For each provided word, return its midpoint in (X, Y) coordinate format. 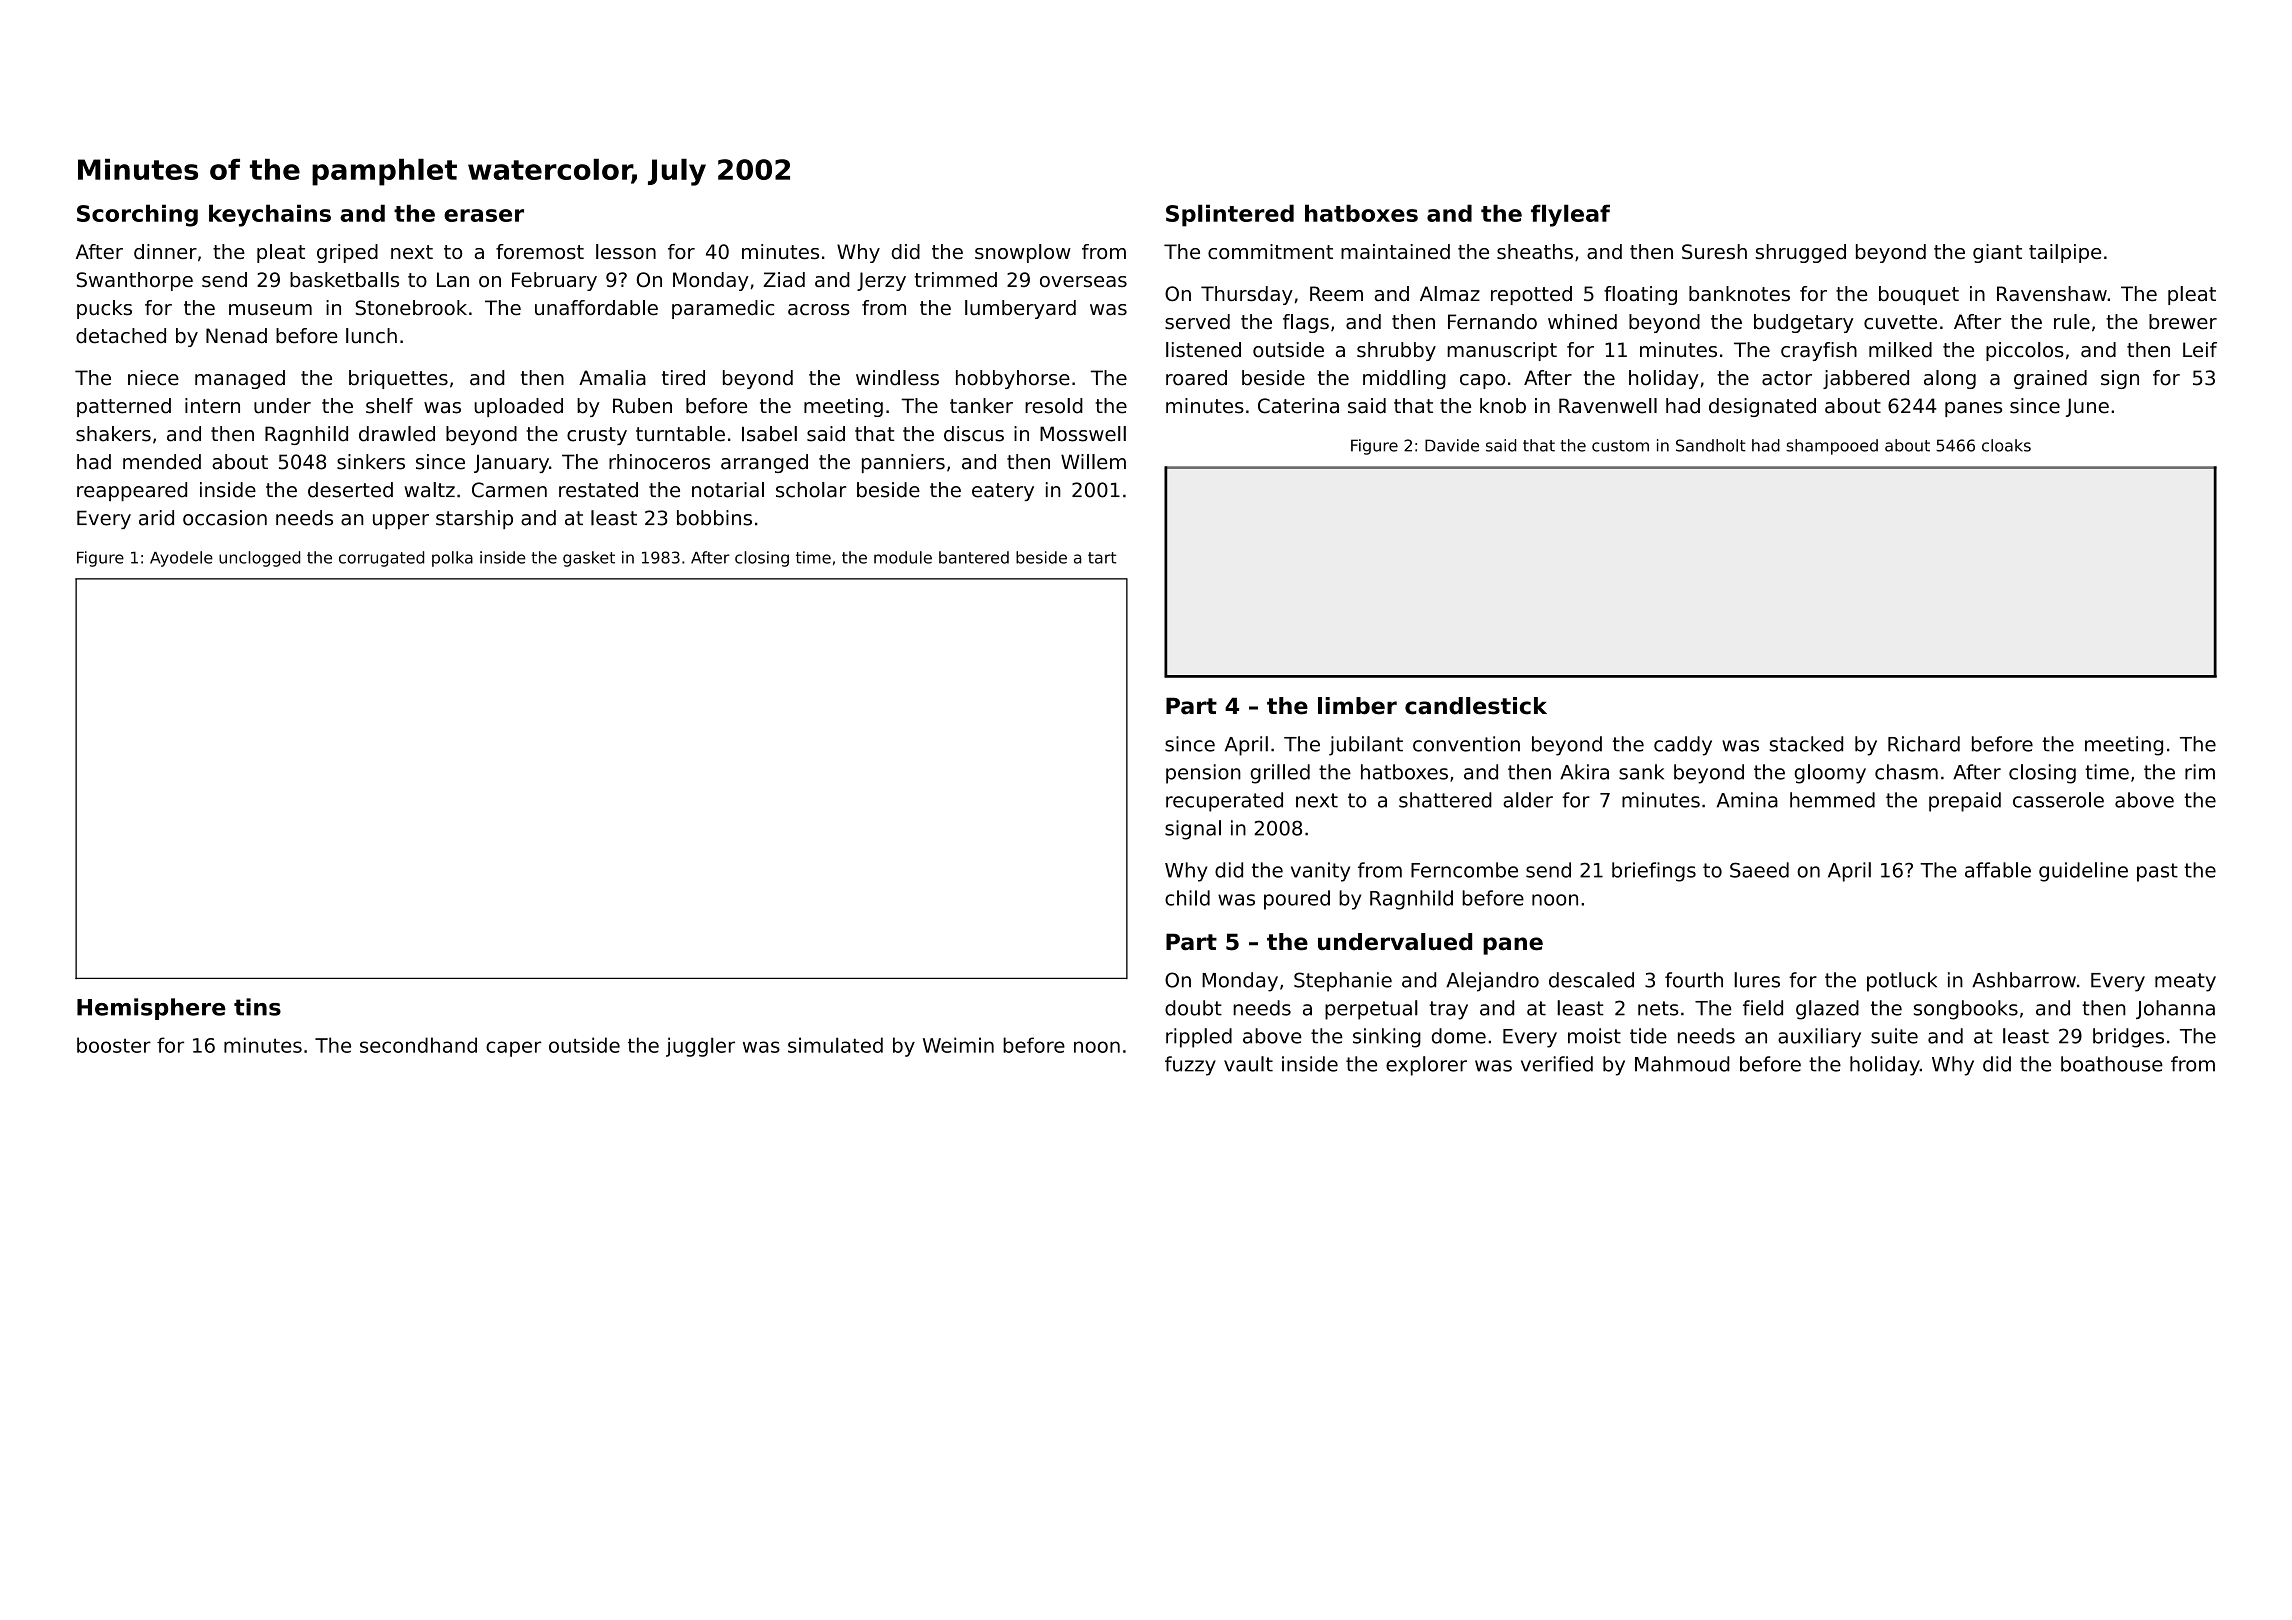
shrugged (1801, 253)
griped (347, 253)
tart (1102, 558)
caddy (1683, 746)
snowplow (1023, 253)
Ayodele (181, 559)
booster (114, 1045)
